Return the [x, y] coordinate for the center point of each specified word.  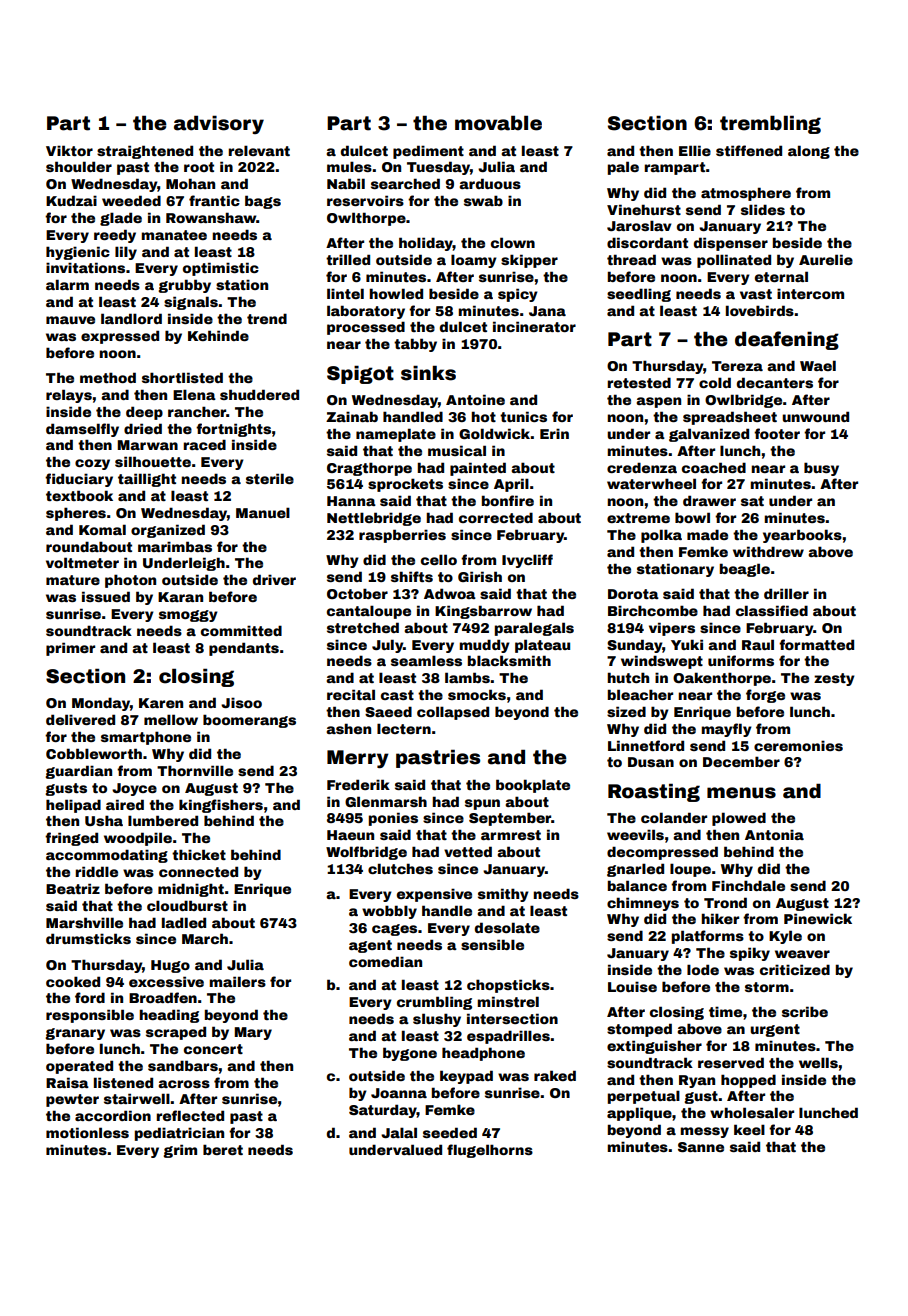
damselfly [82, 430]
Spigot [360, 374]
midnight [191, 890]
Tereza [737, 366]
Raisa [67, 1082]
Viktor [69, 150]
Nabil [346, 183]
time [725, 1011]
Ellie [695, 150]
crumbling [434, 1003]
